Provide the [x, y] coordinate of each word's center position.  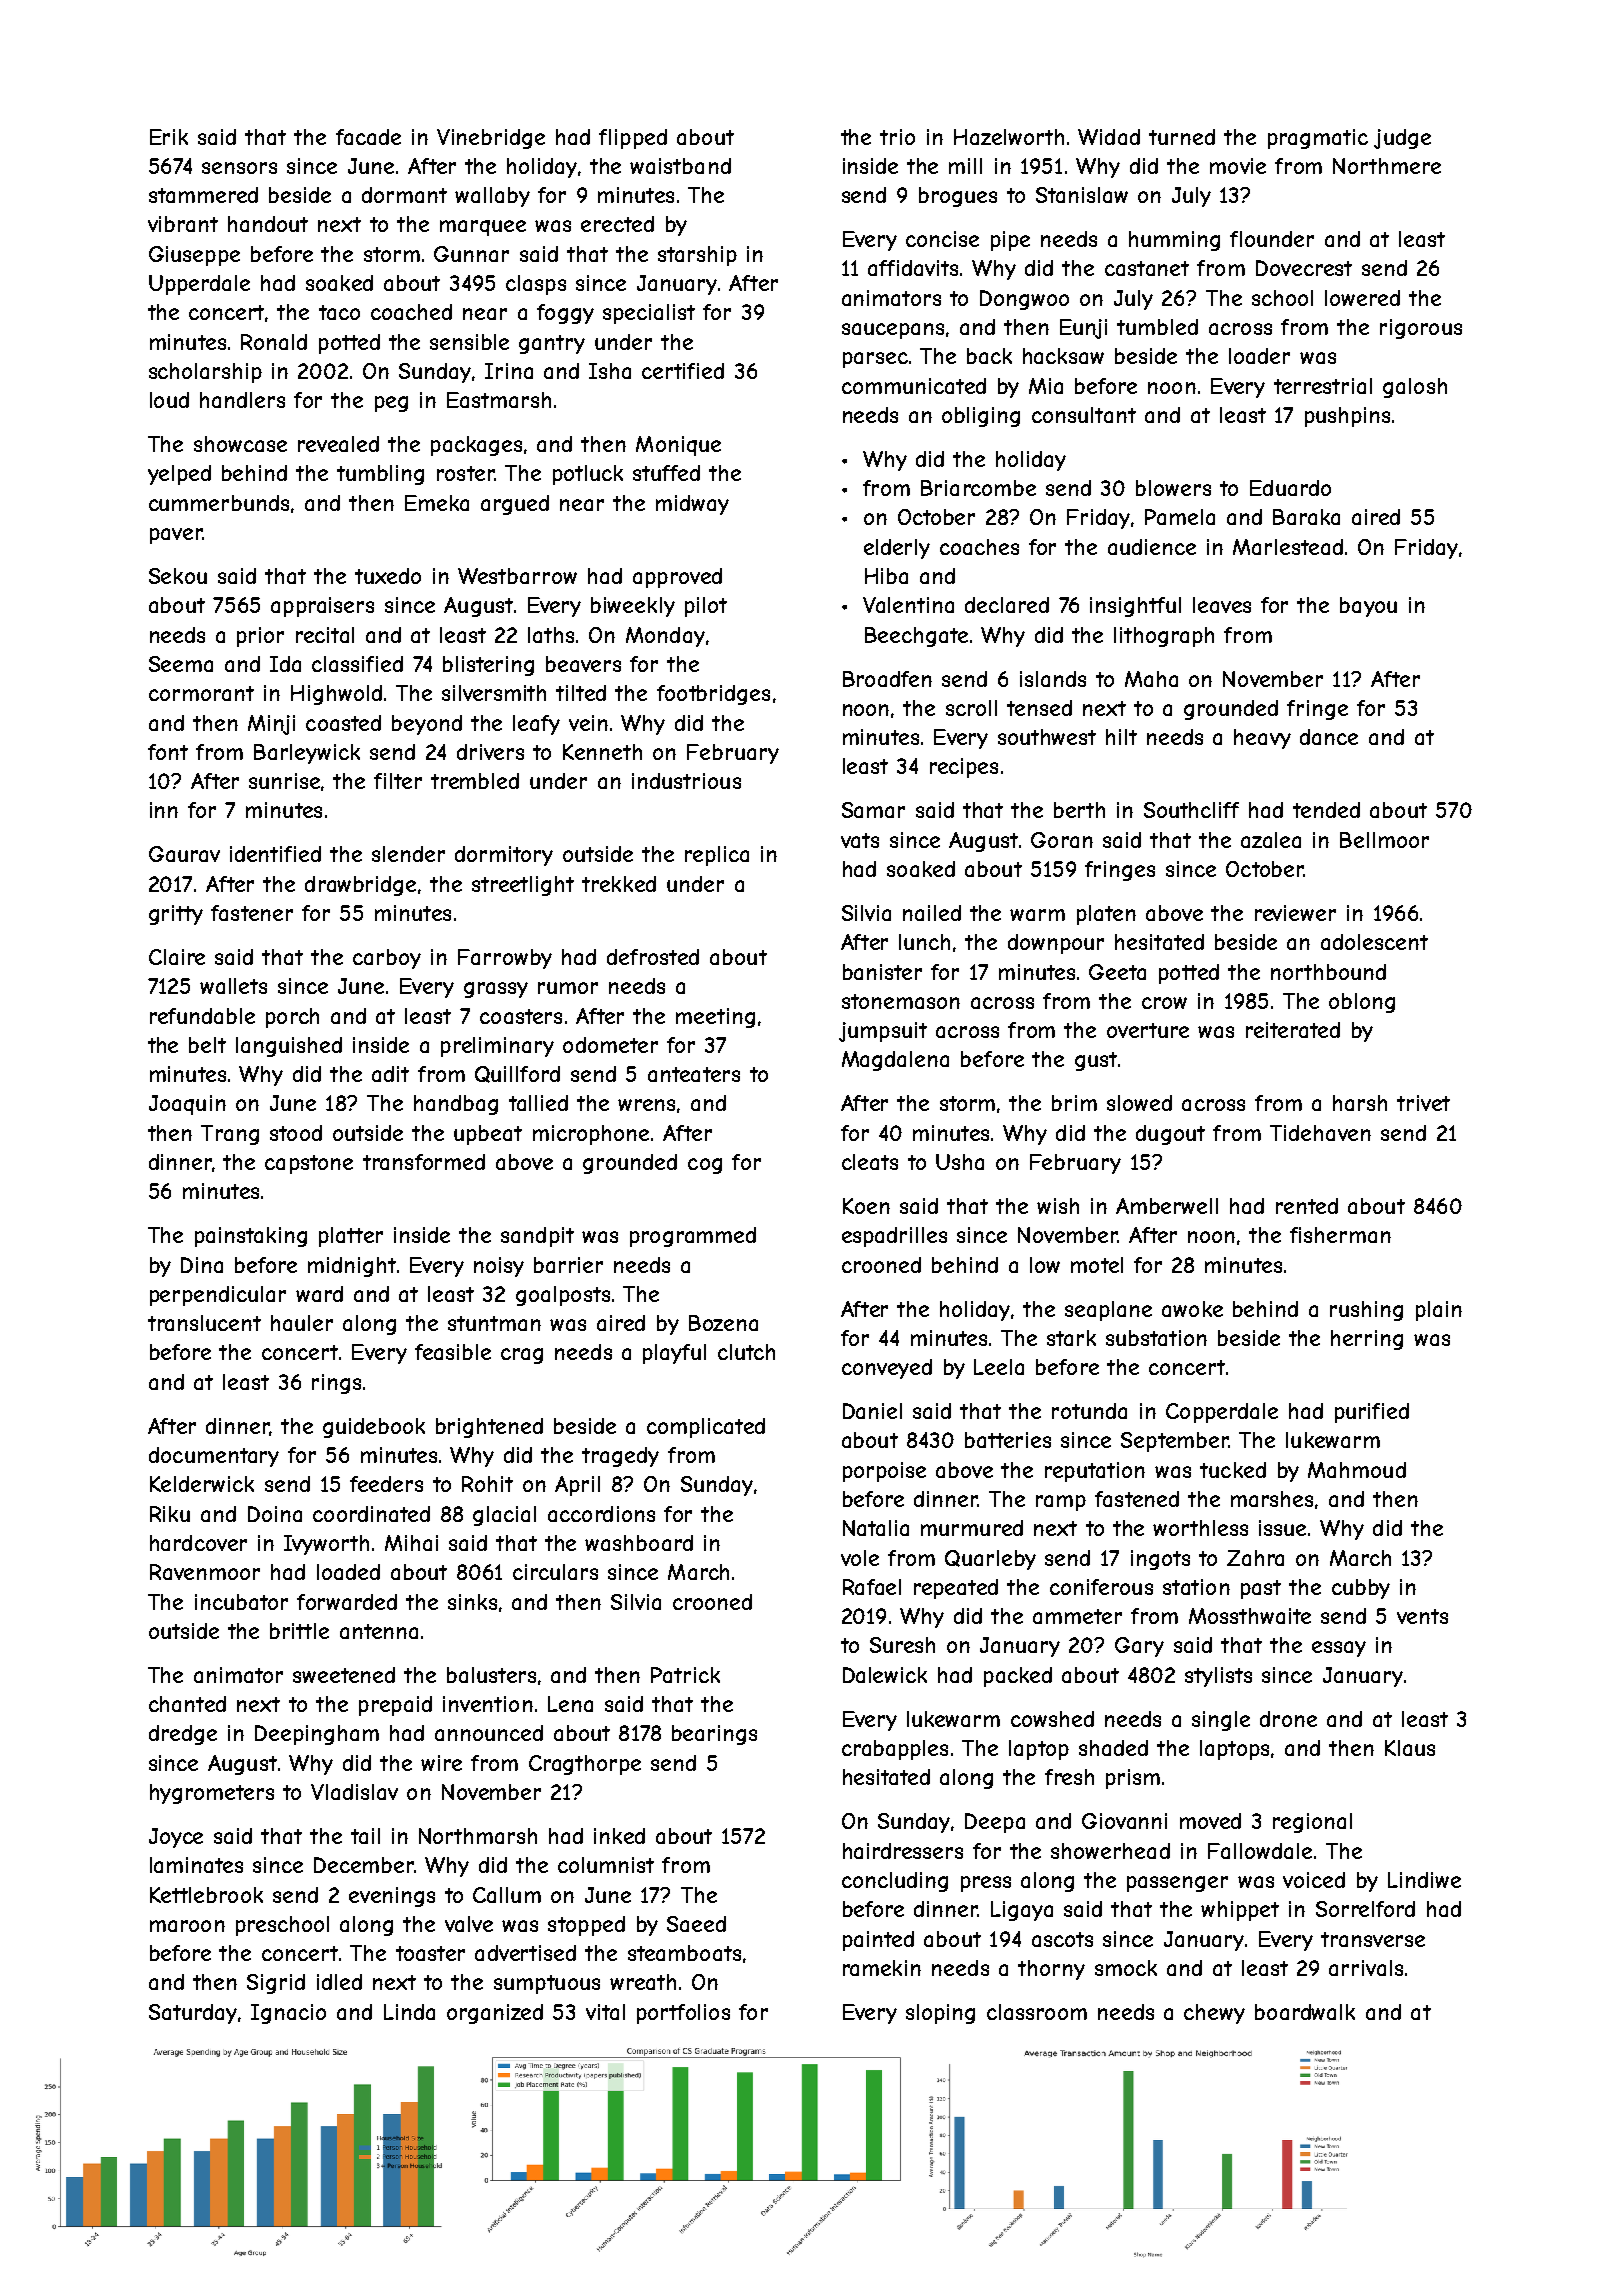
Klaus [1410, 1748]
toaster [430, 1953]
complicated [706, 1428]
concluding [895, 1882]
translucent [204, 1323]
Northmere [1387, 166]
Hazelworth [1009, 137]
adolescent [1374, 942]
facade [368, 137]
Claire [177, 957]
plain [1439, 1311]
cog [705, 1166]
